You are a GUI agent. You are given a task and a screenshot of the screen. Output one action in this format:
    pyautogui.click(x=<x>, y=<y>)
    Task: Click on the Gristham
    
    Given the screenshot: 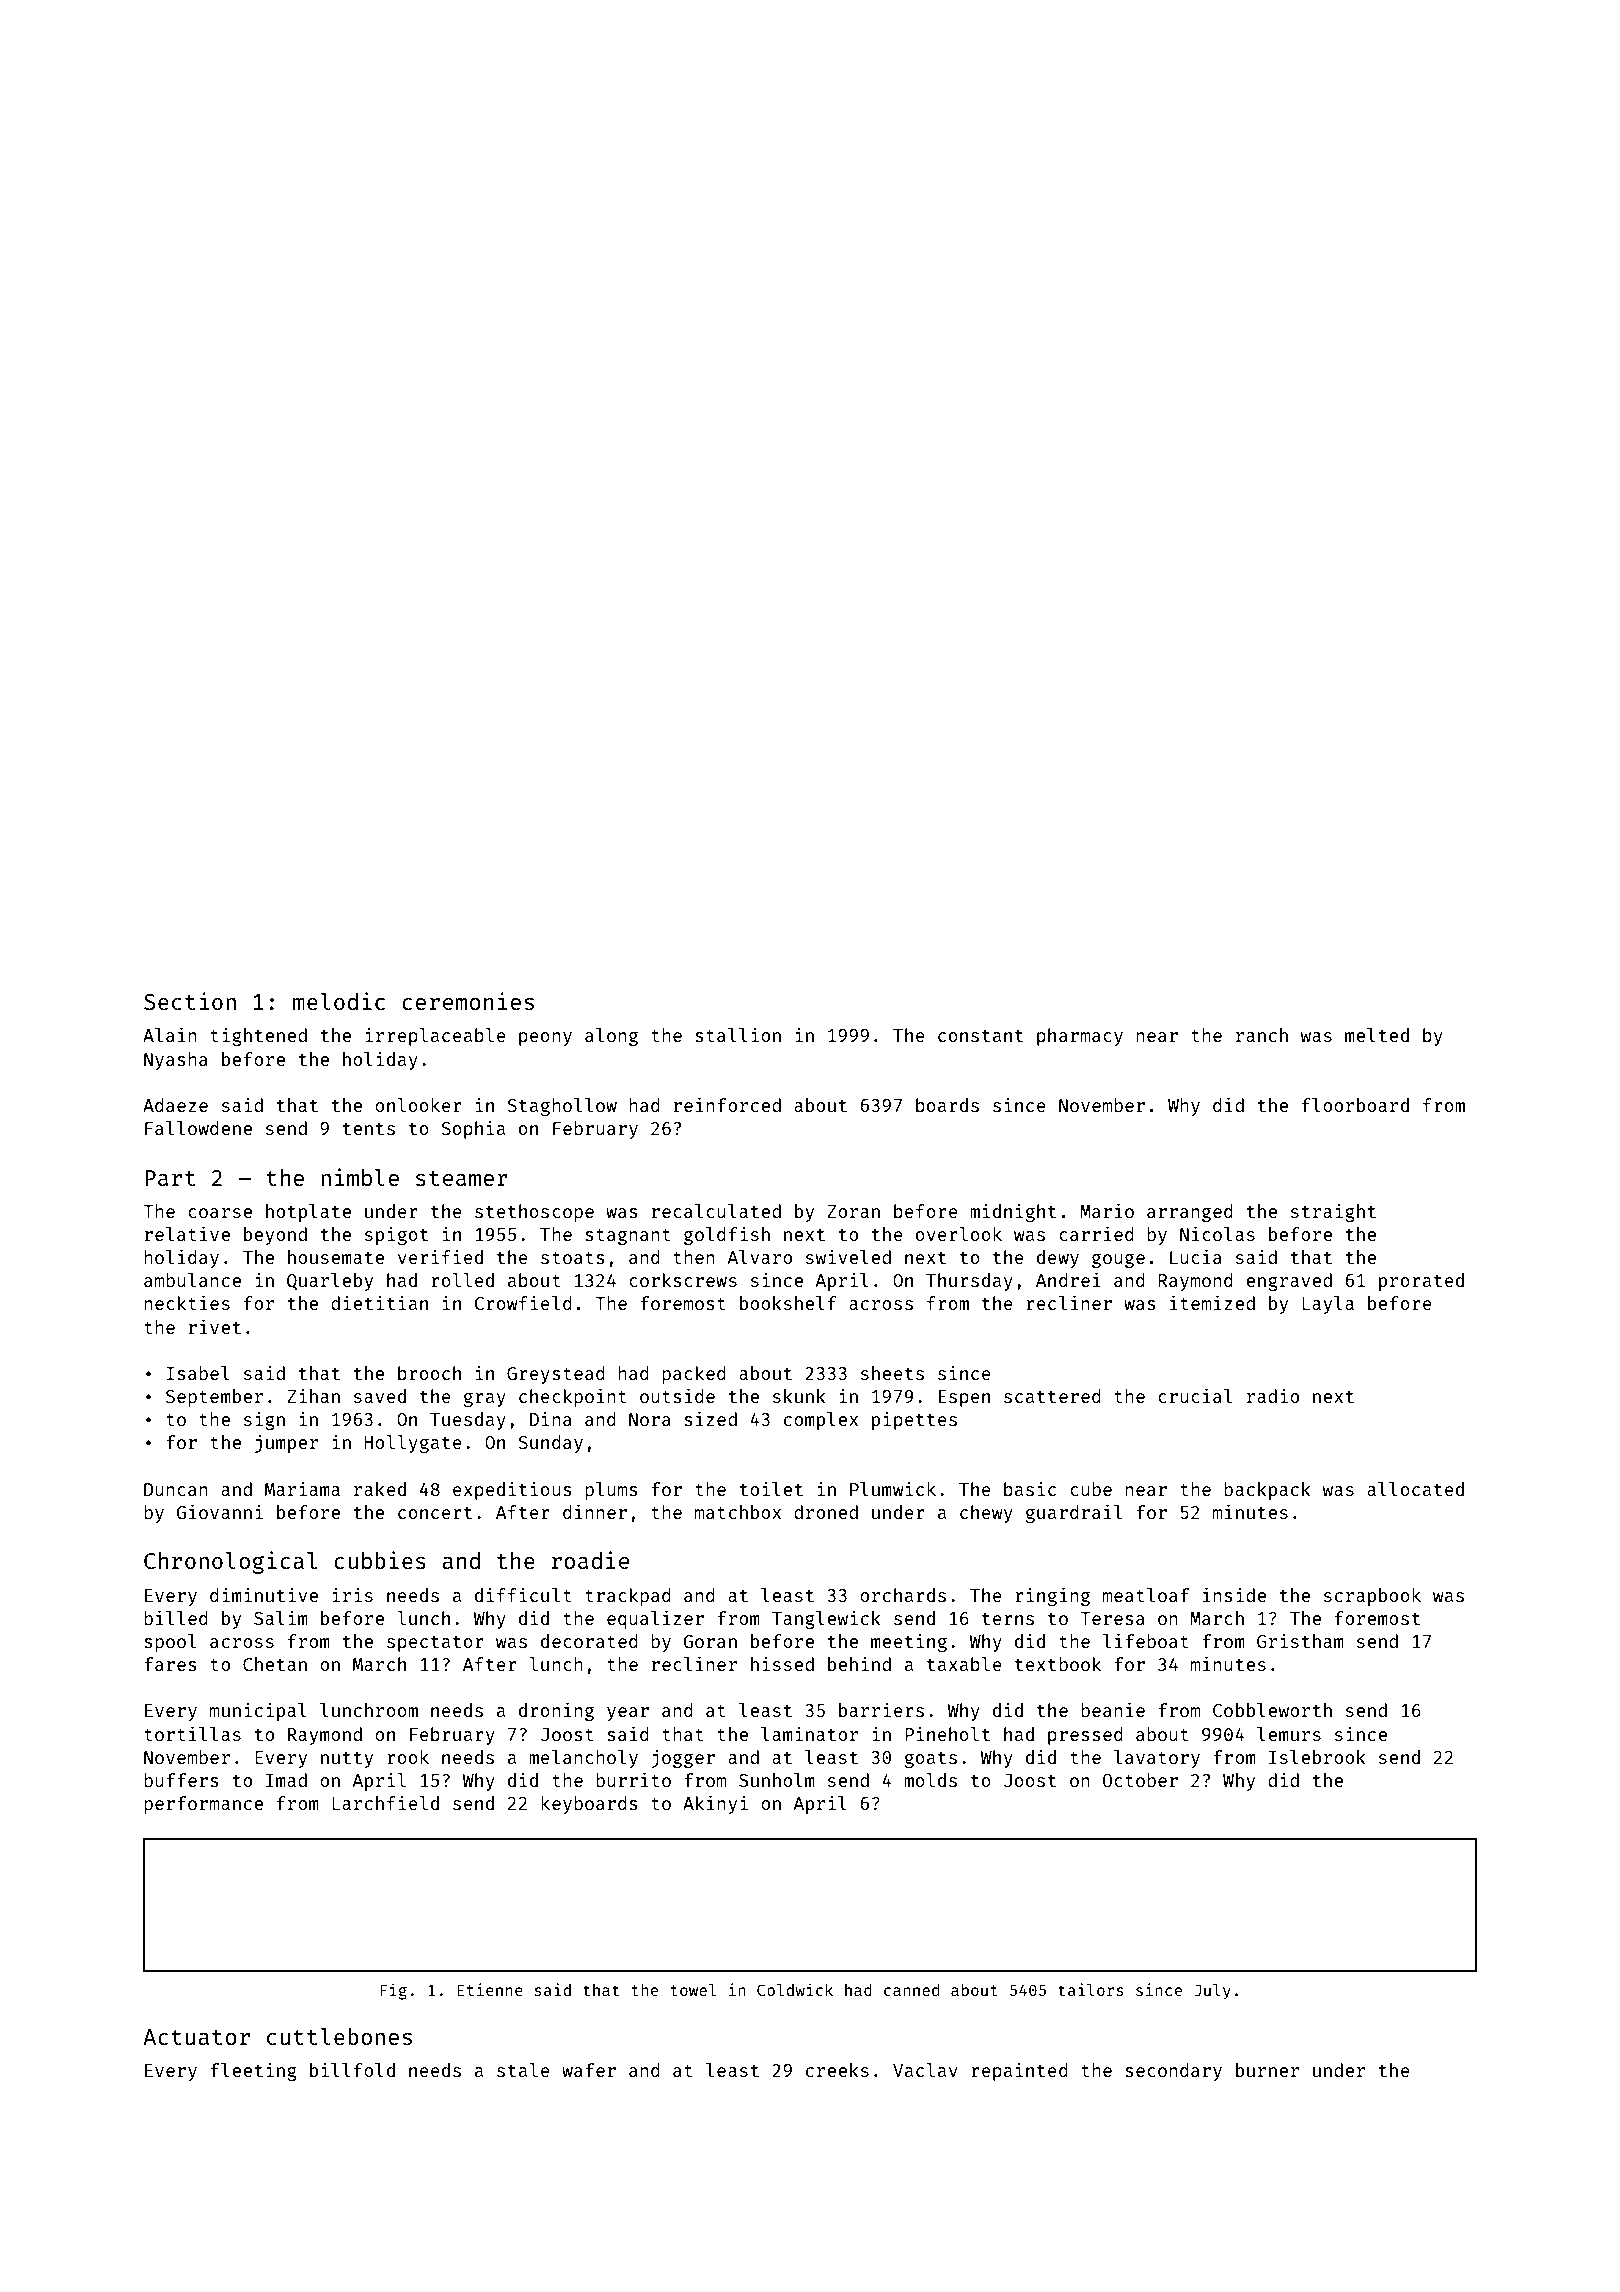 What is the action you would take?
    pyautogui.click(x=1300, y=1640)
